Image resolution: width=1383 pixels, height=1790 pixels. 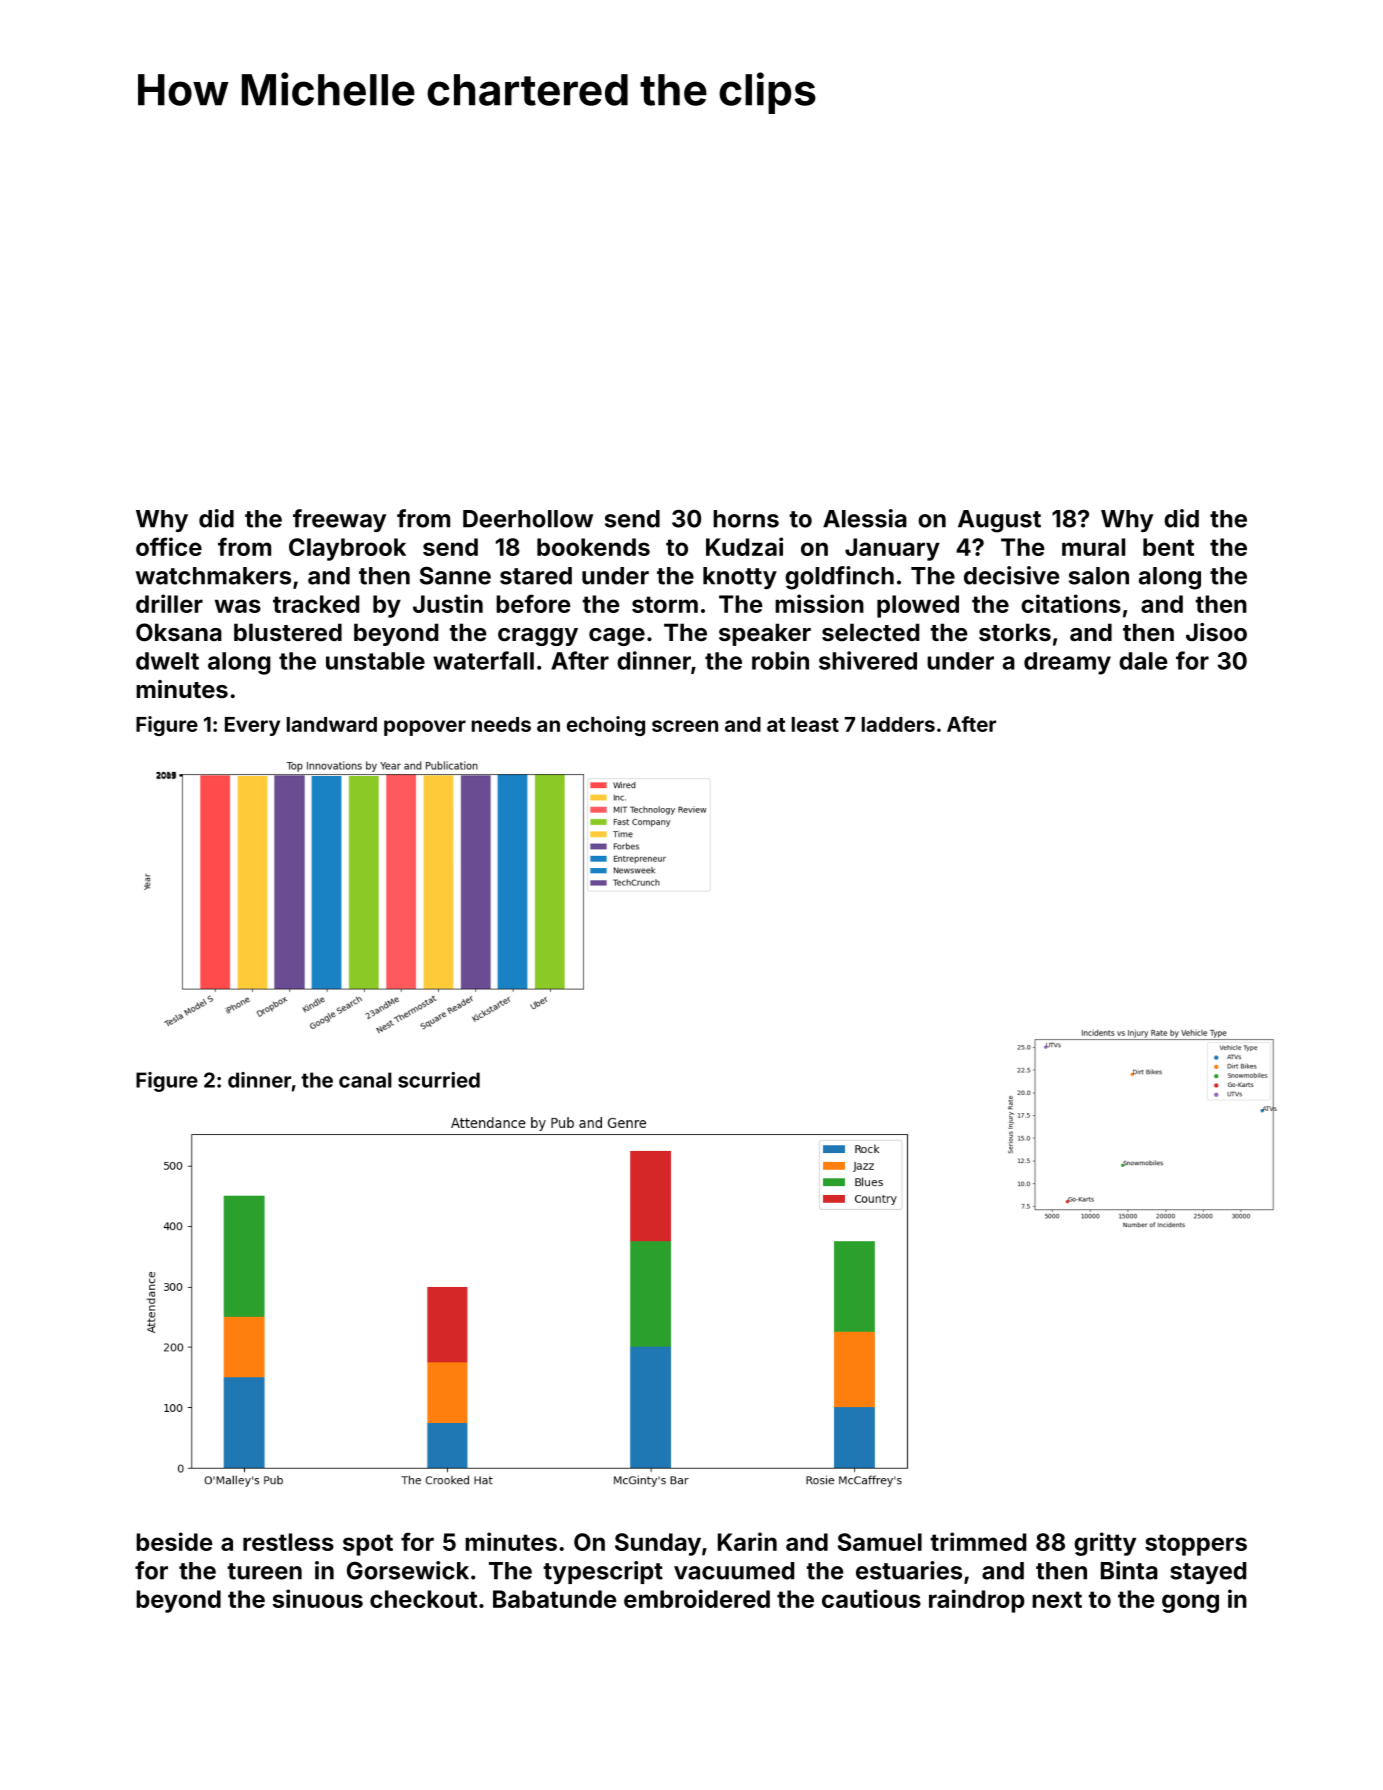 What do you see at coordinates (501, 724) in the page?
I see `needs` at bounding box center [501, 724].
